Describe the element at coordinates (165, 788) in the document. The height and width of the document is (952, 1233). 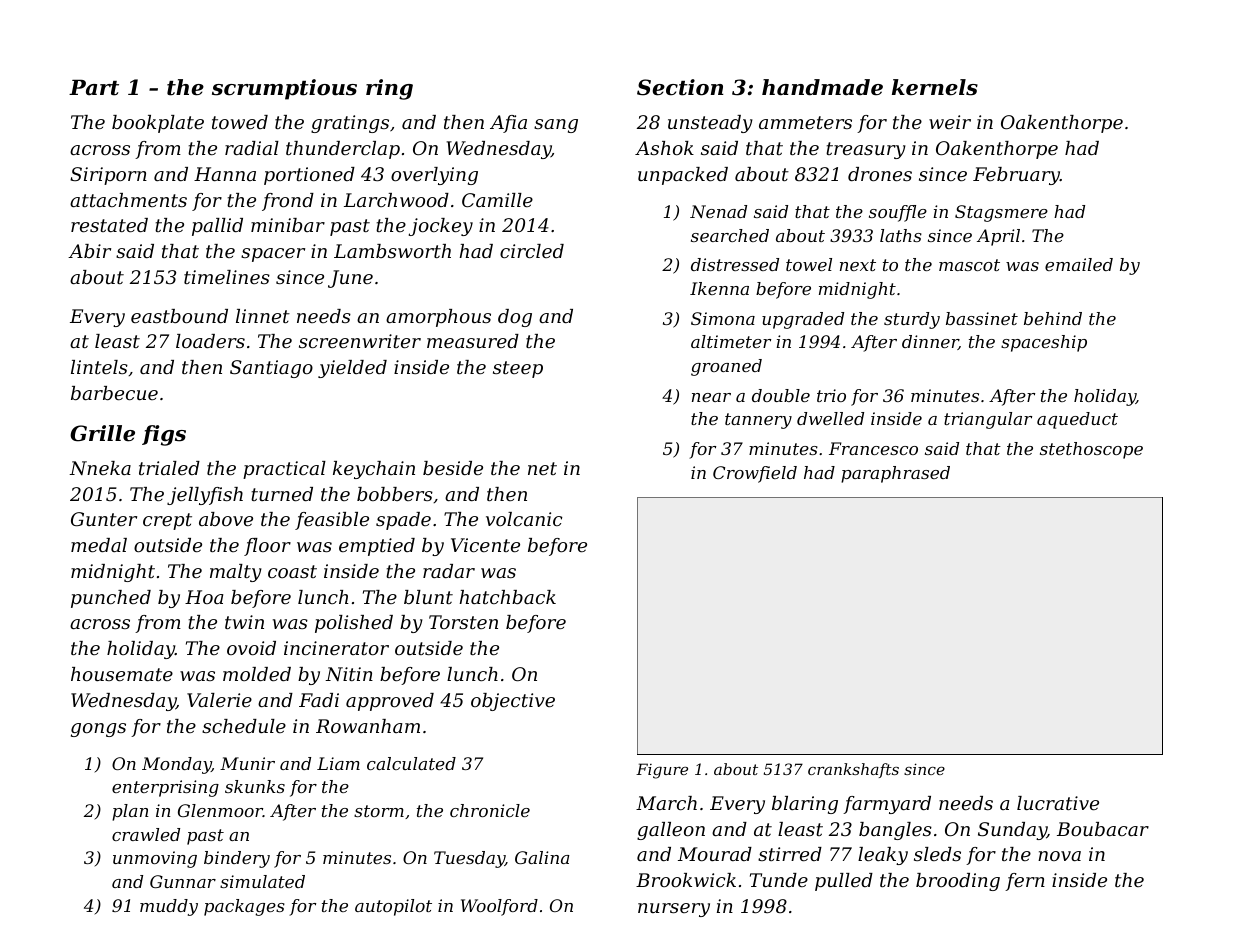
I see `enterprising` at that location.
